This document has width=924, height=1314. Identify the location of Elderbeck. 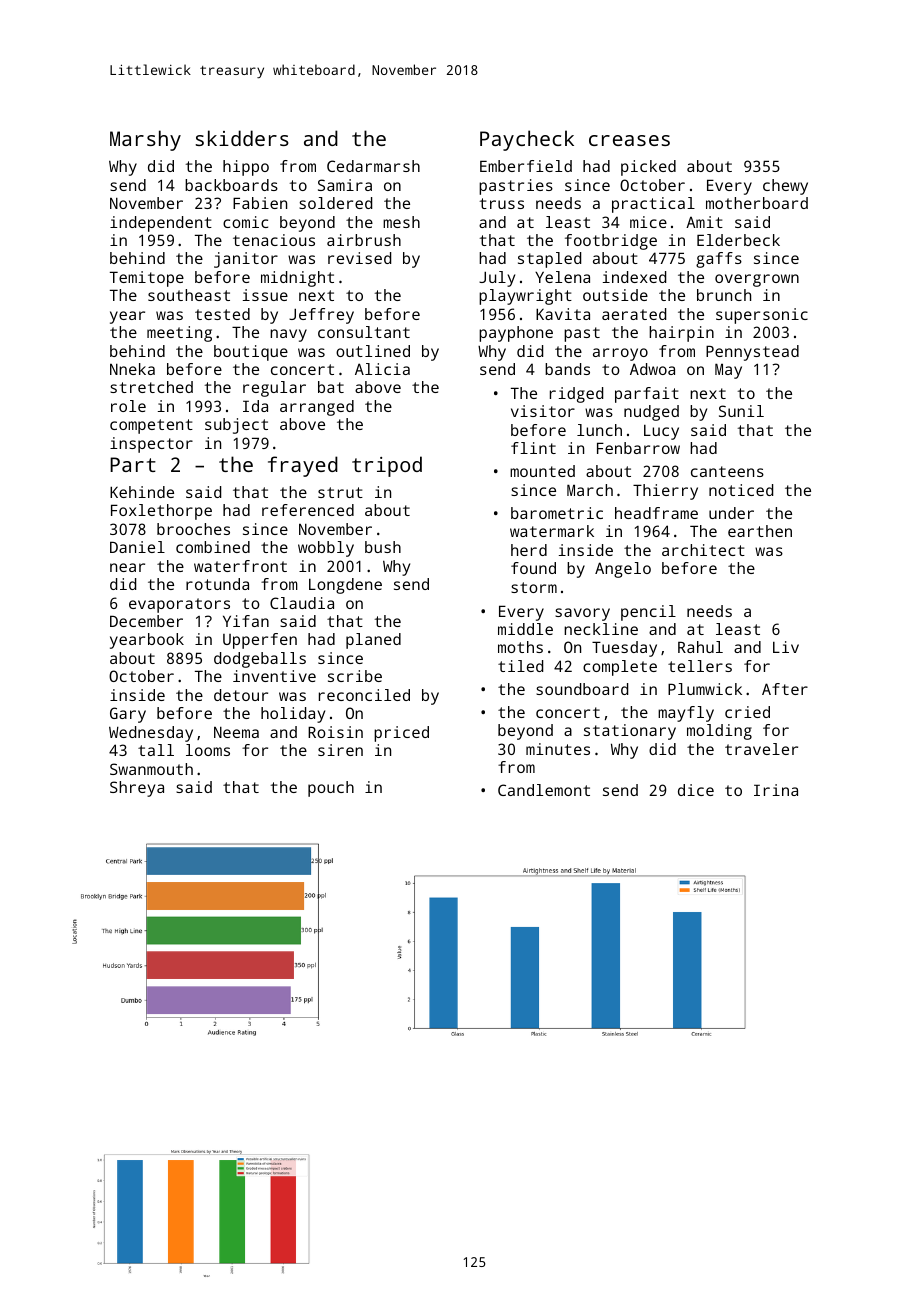
(738, 240).
